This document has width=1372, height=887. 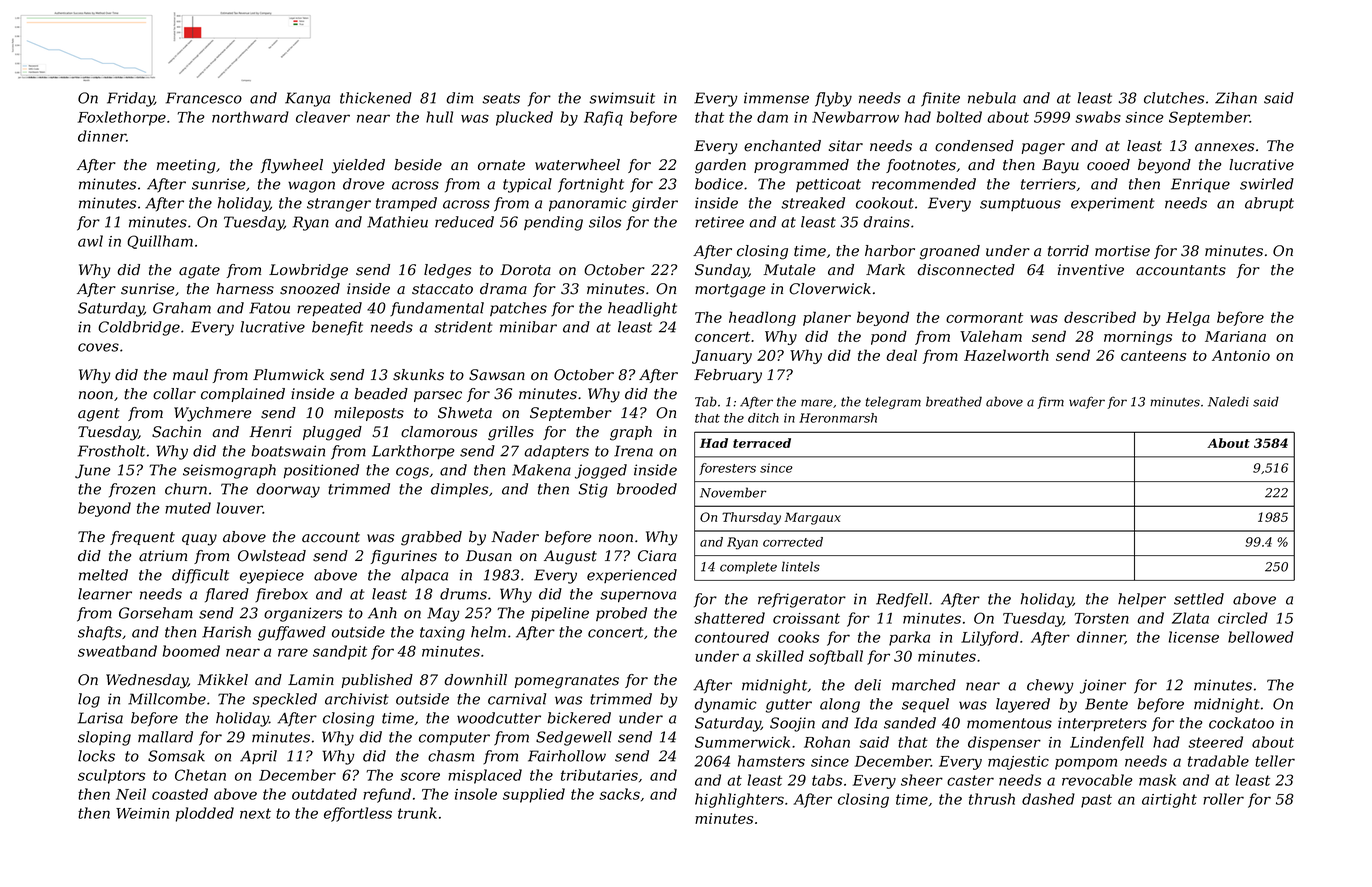 I want to click on Margaux, so click(x=813, y=518).
